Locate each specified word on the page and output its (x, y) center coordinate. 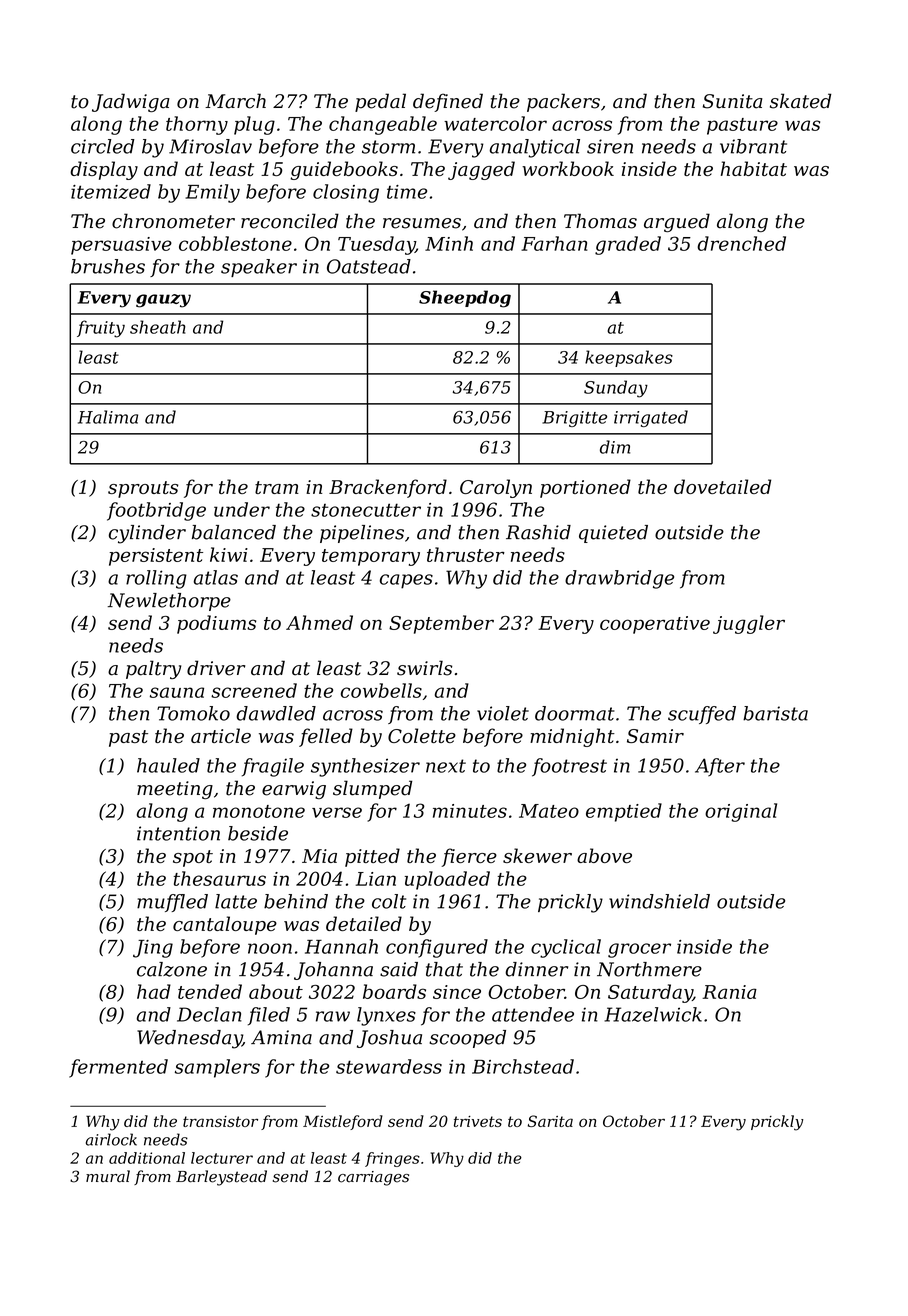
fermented (118, 1068)
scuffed (702, 715)
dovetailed (722, 486)
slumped (372, 789)
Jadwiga (131, 102)
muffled (172, 903)
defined (448, 102)
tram (277, 487)
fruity (101, 329)
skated (800, 101)
